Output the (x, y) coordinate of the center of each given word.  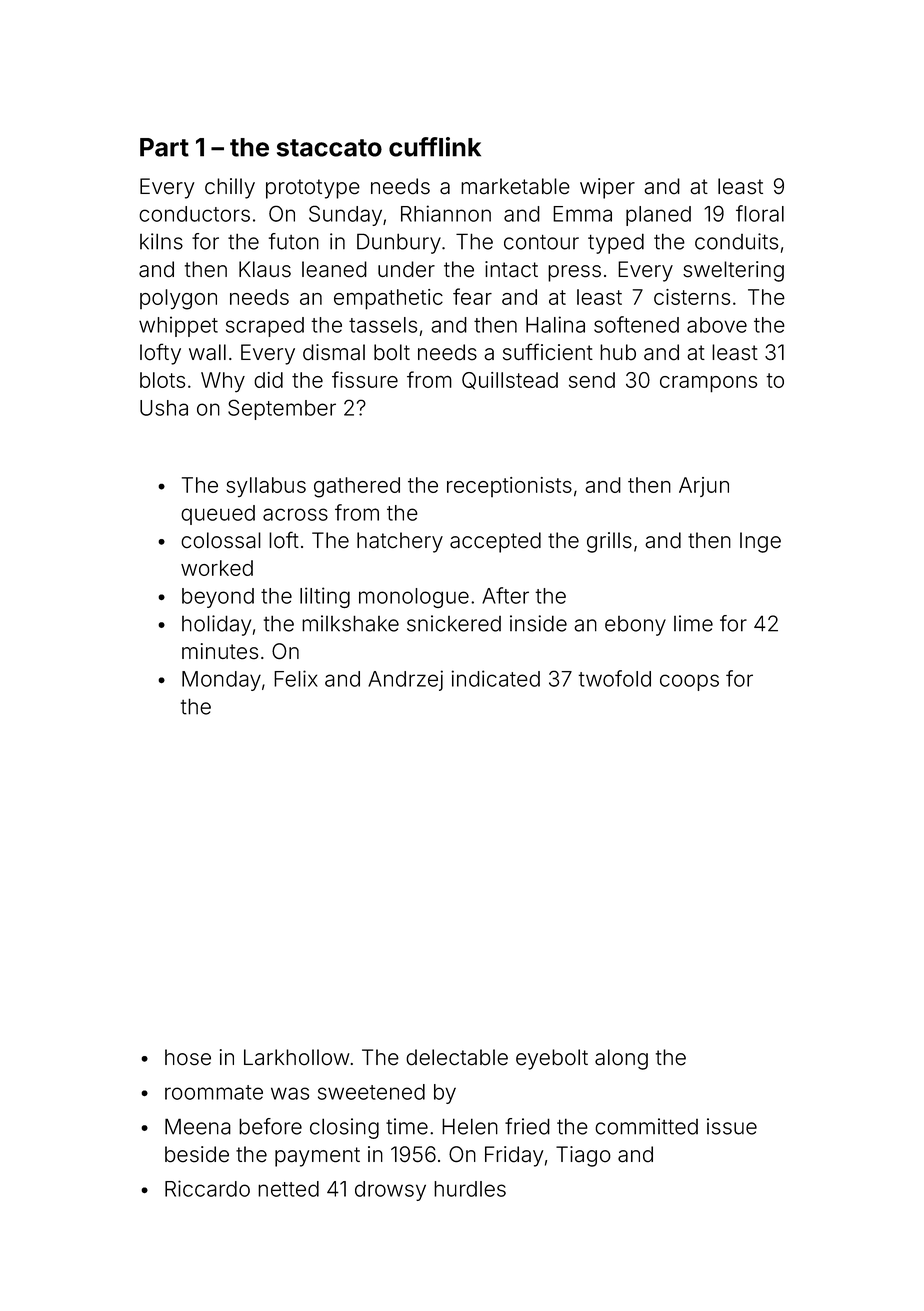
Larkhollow (297, 1057)
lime (693, 623)
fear (472, 296)
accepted (495, 542)
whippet (178, 326)
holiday (216, 625)
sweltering (733, 271)
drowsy (390, 1191)
